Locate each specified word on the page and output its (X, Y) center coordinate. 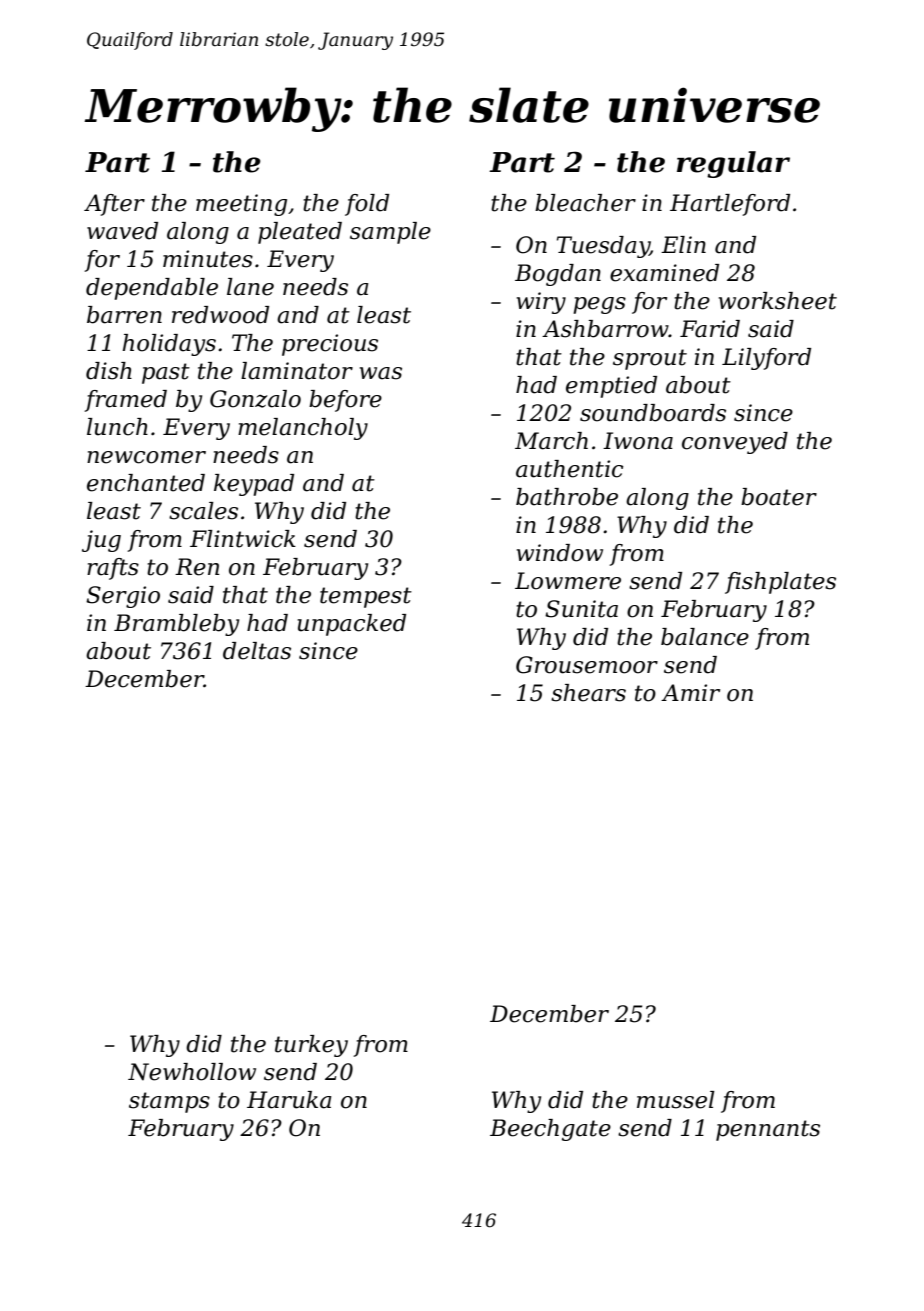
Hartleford (730, 205)
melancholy (303, 429)
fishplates (780, 583)
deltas (257, 651)
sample (390, 233)
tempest (366, 597)
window (560, 553)
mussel (676, 1100)
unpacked (351, 625)
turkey (311, 1046)
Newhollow (192, 1072)
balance (705, 637)
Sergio (123, 597)
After (114, 205)
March (551, 441)
